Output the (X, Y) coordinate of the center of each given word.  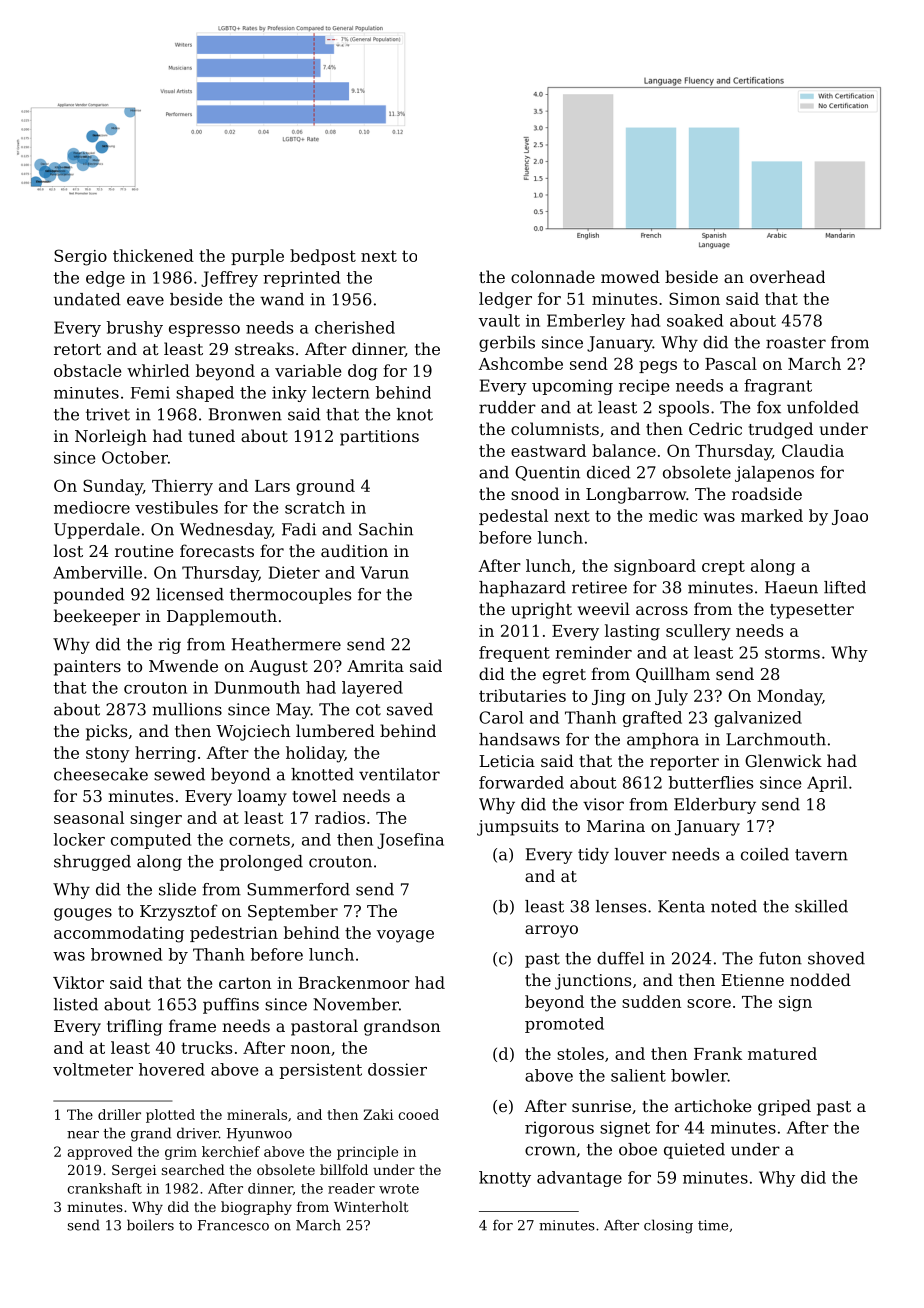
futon (780, 958)
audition (354, 550)
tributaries (522, 695)
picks (106, 732)
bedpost (323, 257)
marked (772, 515)
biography (256, 1208)
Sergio (80, 257)
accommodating (119, 934)
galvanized (758, 719)
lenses (621, 906)
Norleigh (111, 437)
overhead (787, 276)
